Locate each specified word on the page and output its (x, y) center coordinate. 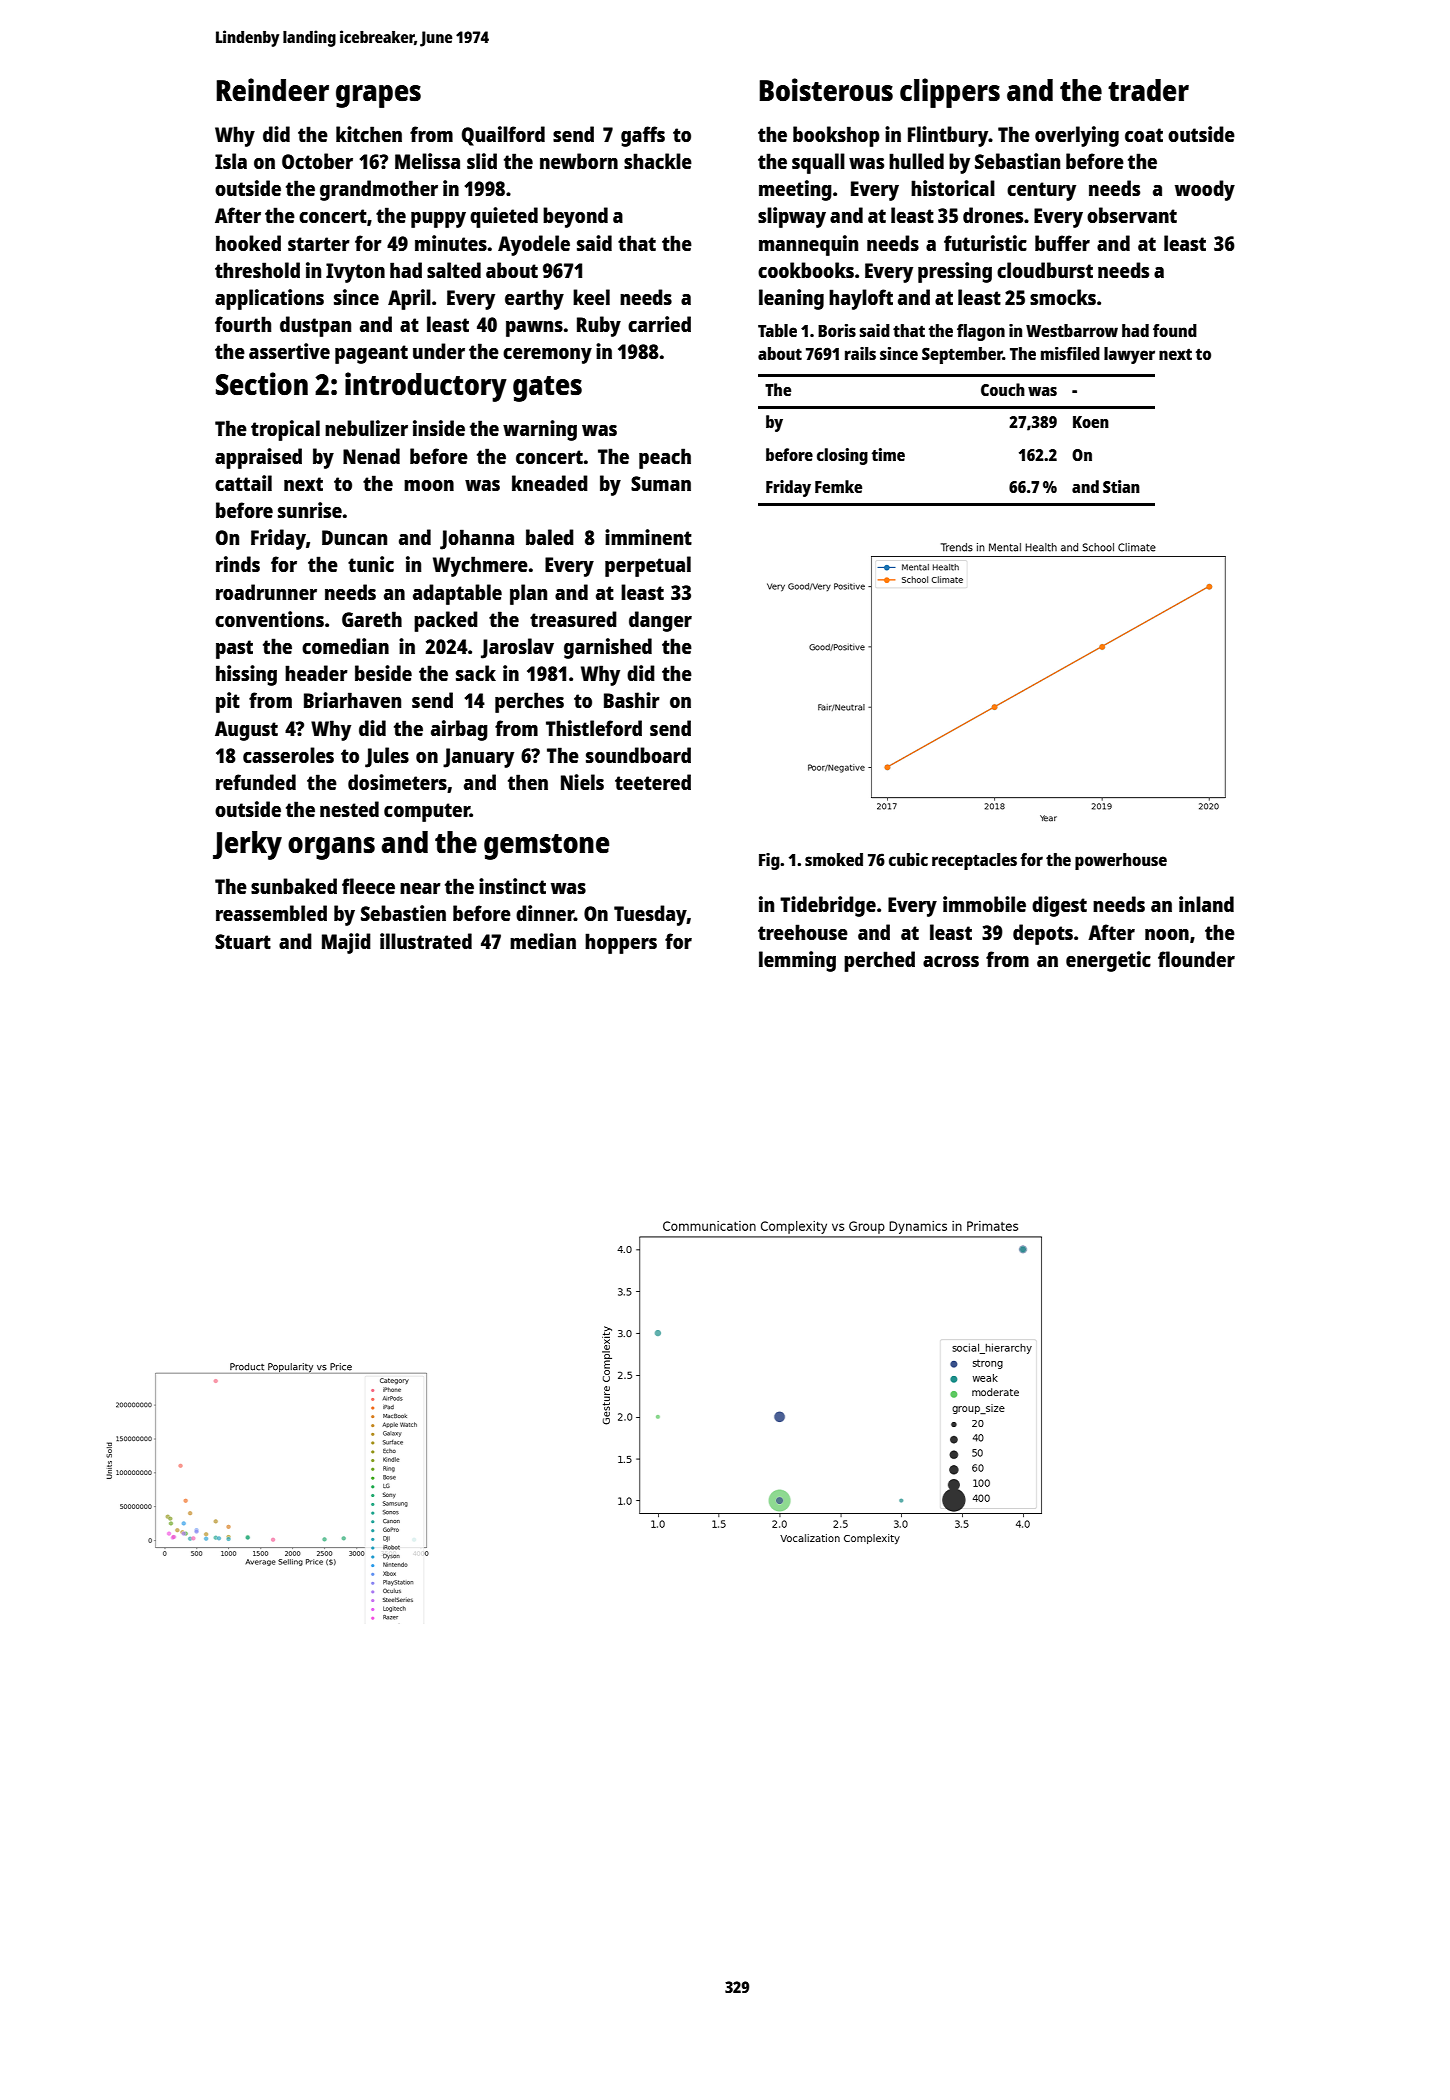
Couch (1003, 389)
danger (660, 621)
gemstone (546, 847)
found (1175, 330)
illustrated (426, 941)
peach (665, 458)
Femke (838, 486)
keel (591, 297)
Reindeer (272, 89)
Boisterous (826, 89)
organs (331, 848)
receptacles (974, 861)
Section (262, 383)
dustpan (315, 326)
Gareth (372, 619)
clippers (950, 93)
